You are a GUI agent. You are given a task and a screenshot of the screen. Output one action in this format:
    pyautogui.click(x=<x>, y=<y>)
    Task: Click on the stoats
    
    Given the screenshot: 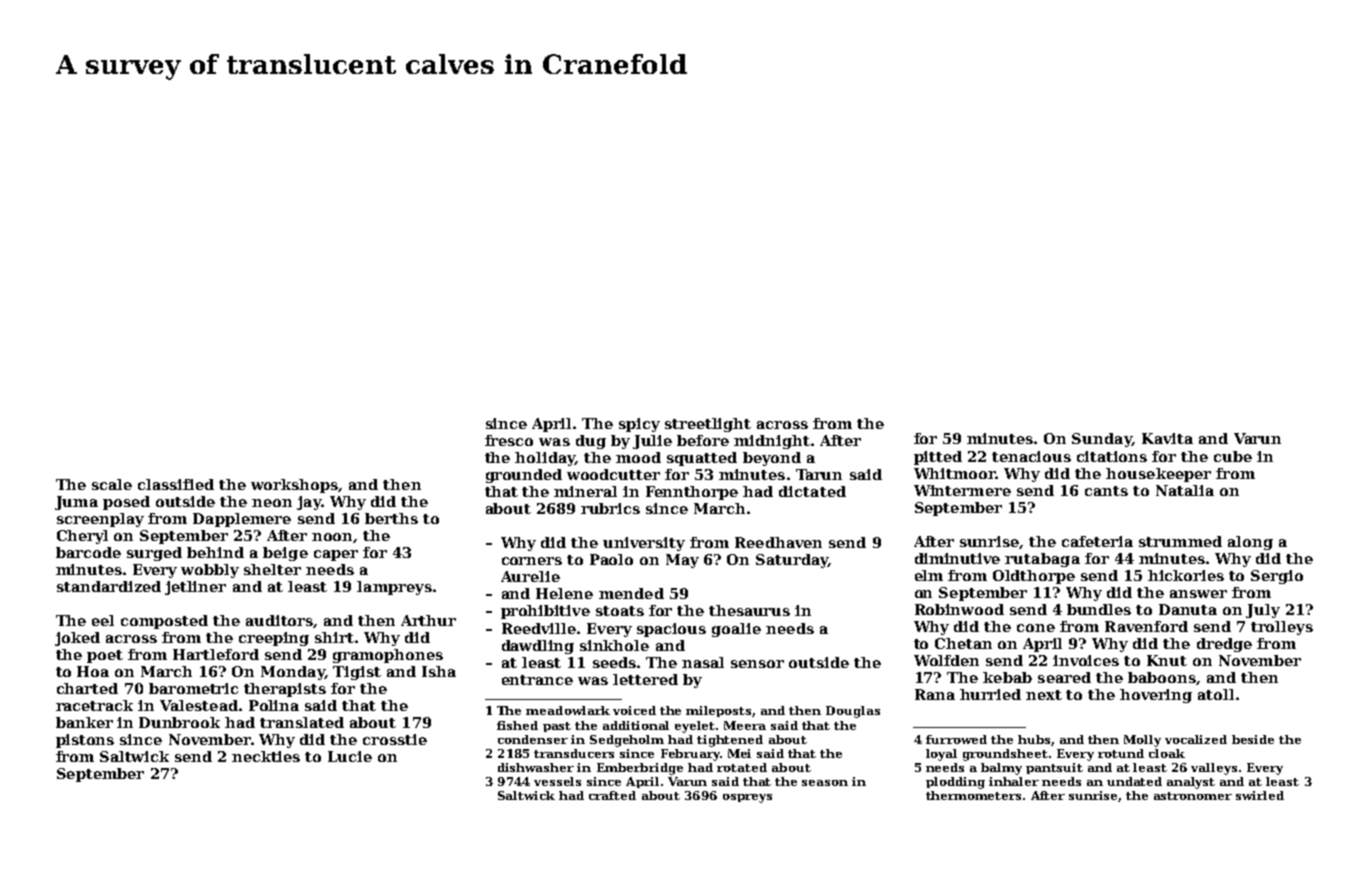 What is the action you would take?
    pyautogui.click(x=620, y=611)
